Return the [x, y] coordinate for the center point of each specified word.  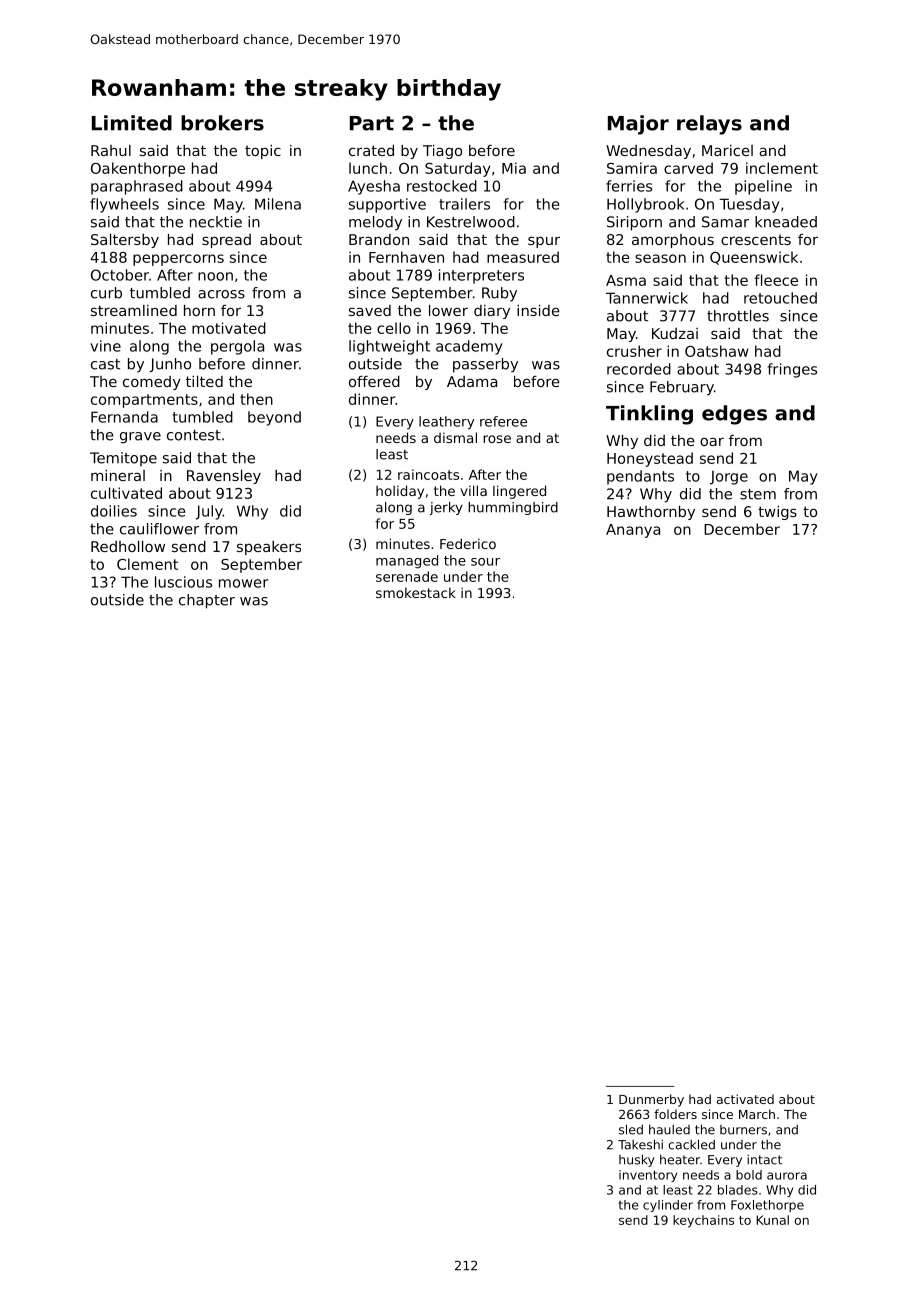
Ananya [633, 531]
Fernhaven [406, 257]
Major [638, 125]
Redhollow [128, 546]
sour [485, 562]
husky [637, 1160]
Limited [132, 123]
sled [631, 1129]
